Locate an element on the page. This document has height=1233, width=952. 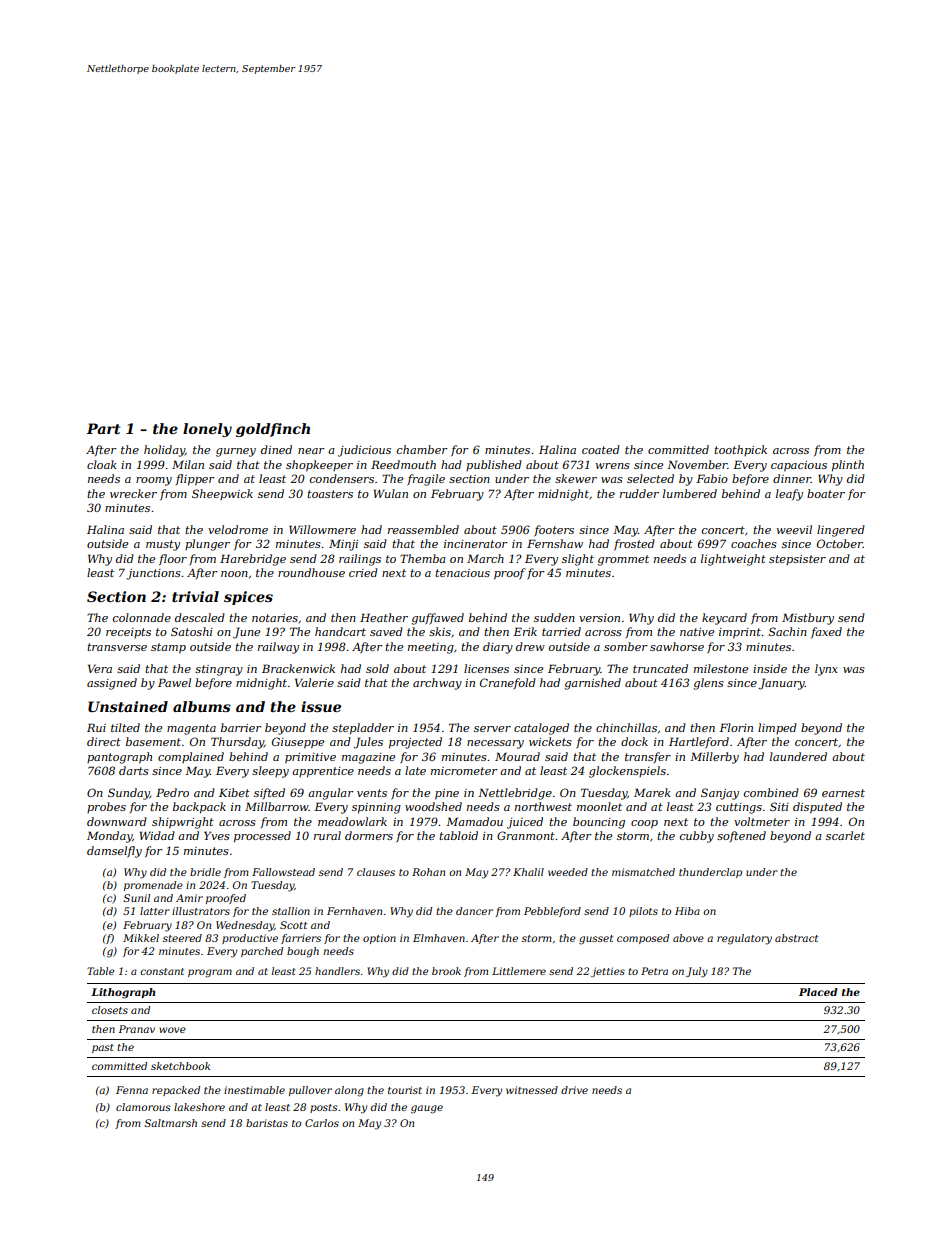
July is located at coordinates (697, 972).
